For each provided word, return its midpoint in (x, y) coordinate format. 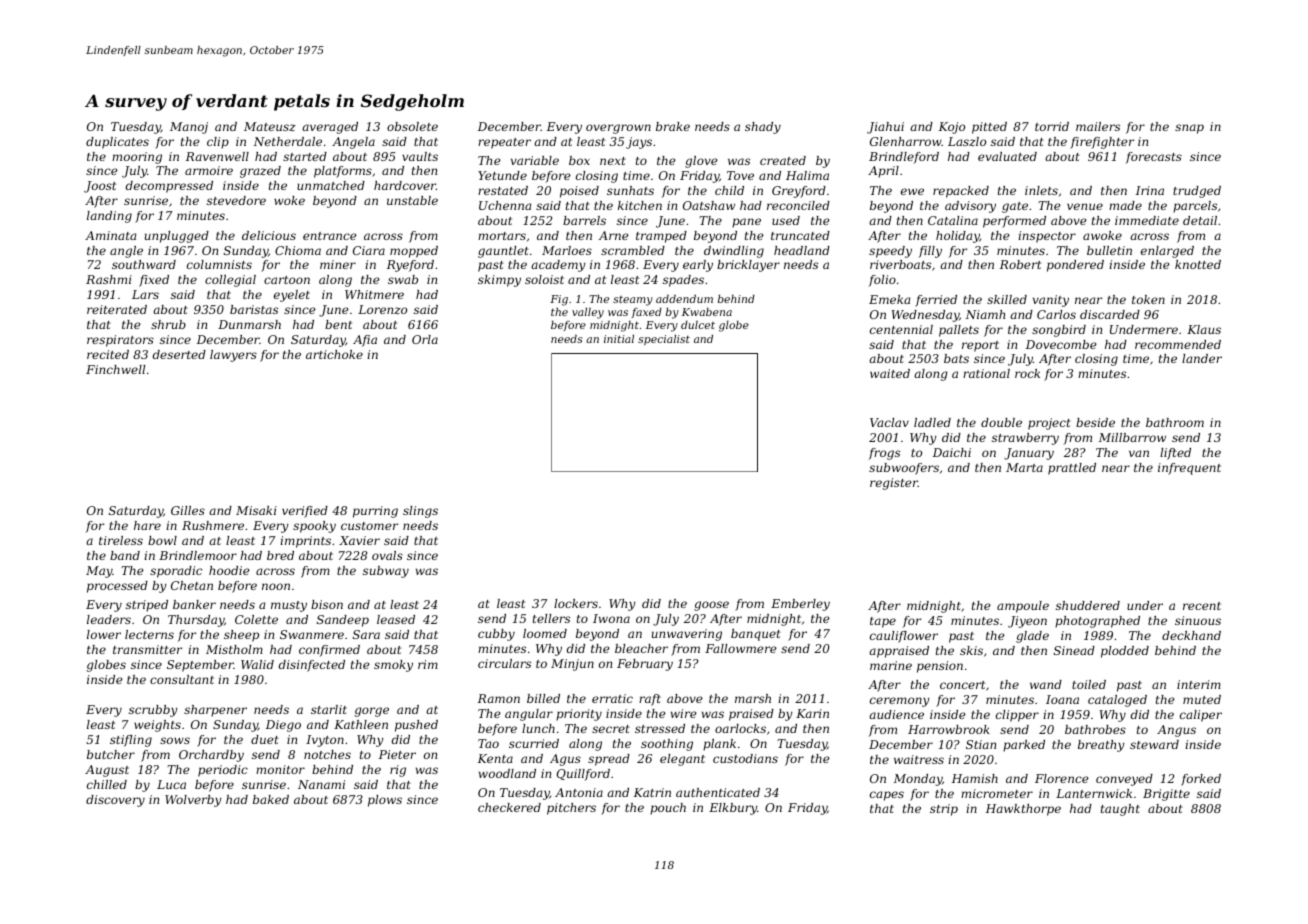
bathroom (1175, 422)
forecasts (1154, 158)
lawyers (233, 356)
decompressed (169, 187)
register (894, 484)
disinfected (312, 666)
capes (887, 796)
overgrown (618, 129)
